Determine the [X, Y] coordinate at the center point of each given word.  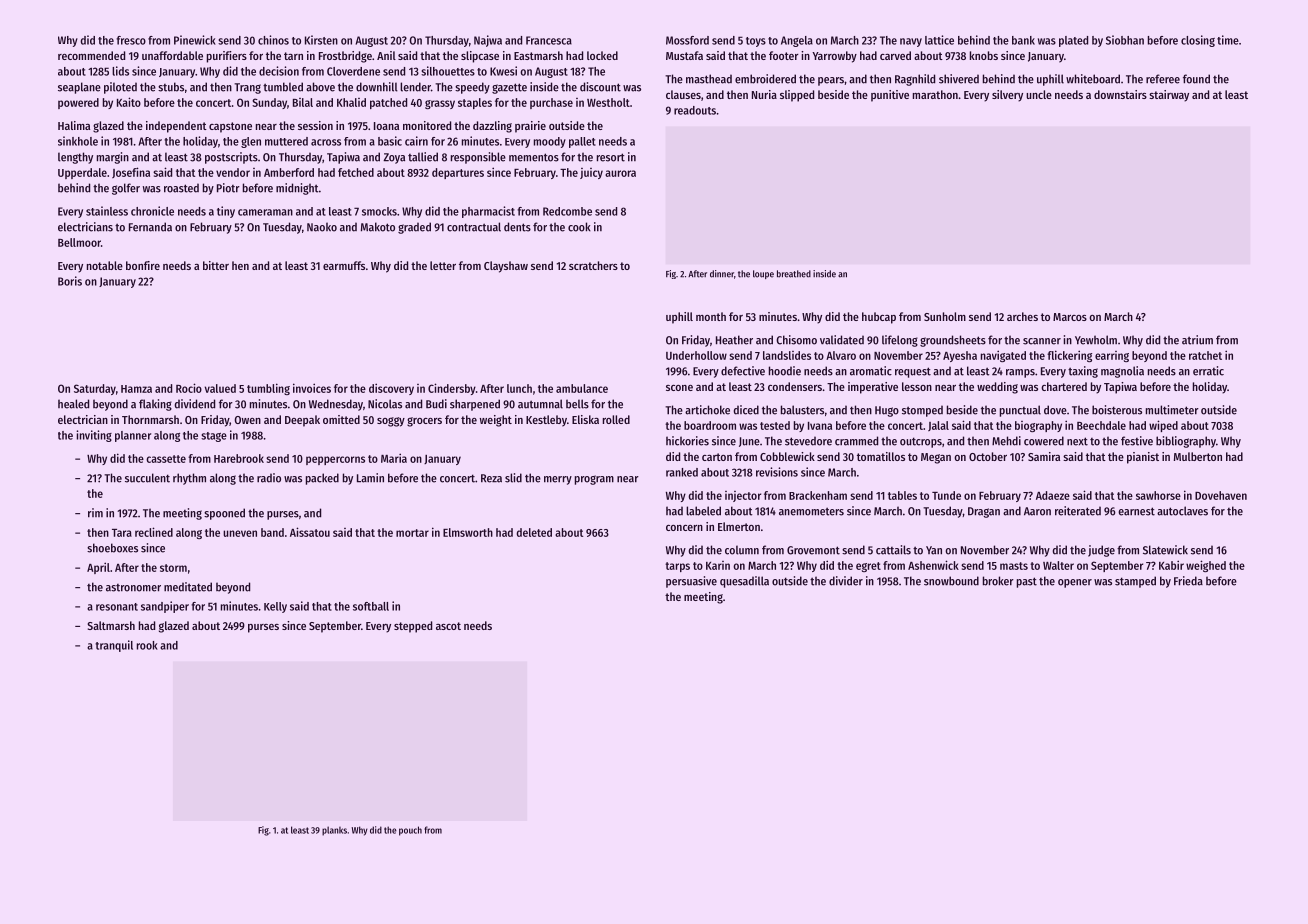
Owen [248, 420]
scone [679, 388]
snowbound [951, 581]
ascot [448, 626]
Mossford [687, 40]
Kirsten [321, 40]
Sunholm [945, 316]
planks [334, 831]
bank [1023, 40]
